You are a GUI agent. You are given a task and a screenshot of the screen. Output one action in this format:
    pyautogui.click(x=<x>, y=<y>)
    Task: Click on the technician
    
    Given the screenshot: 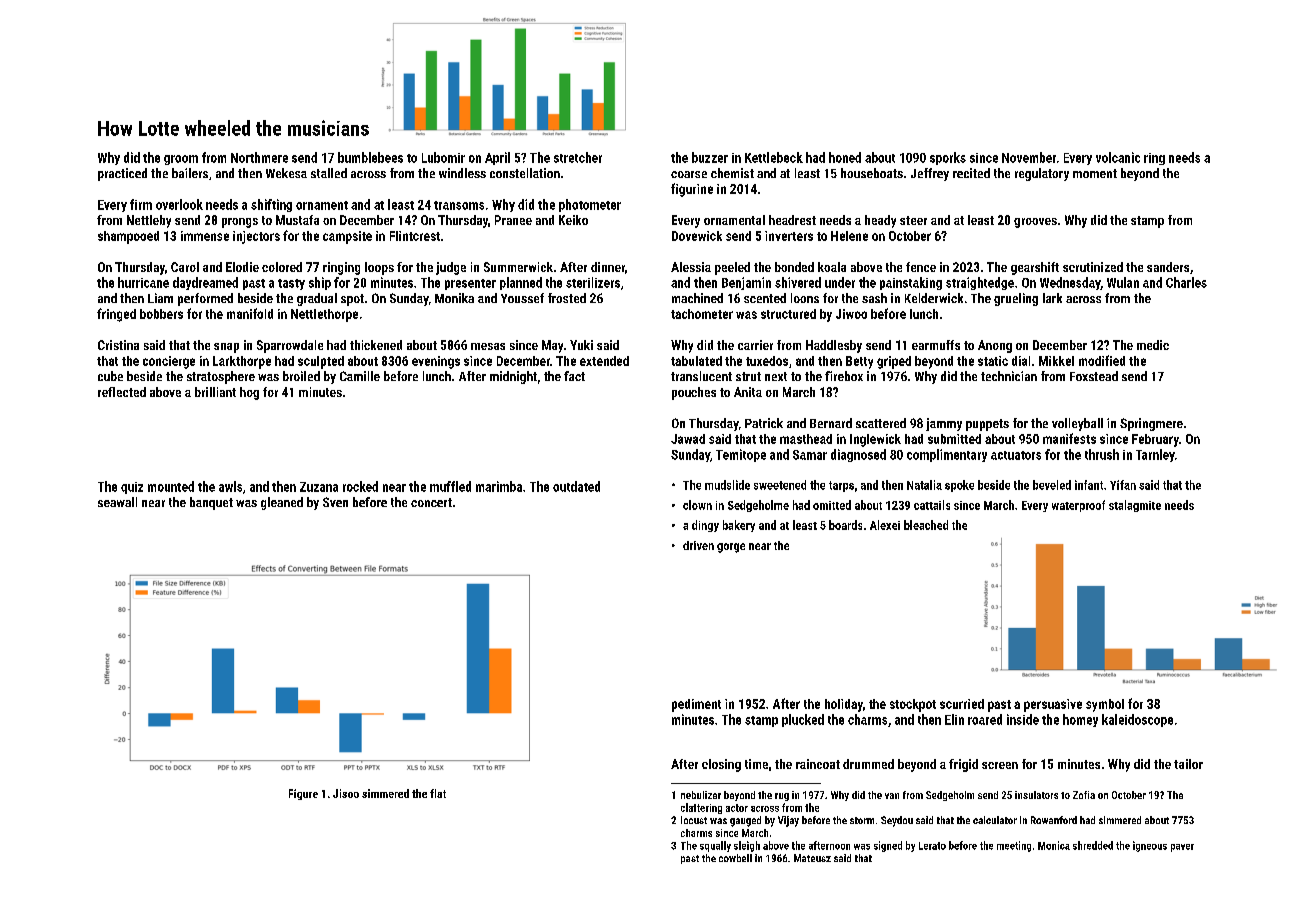 What is the action you would take?
    pyautogui.click(x=1009, y=376)
